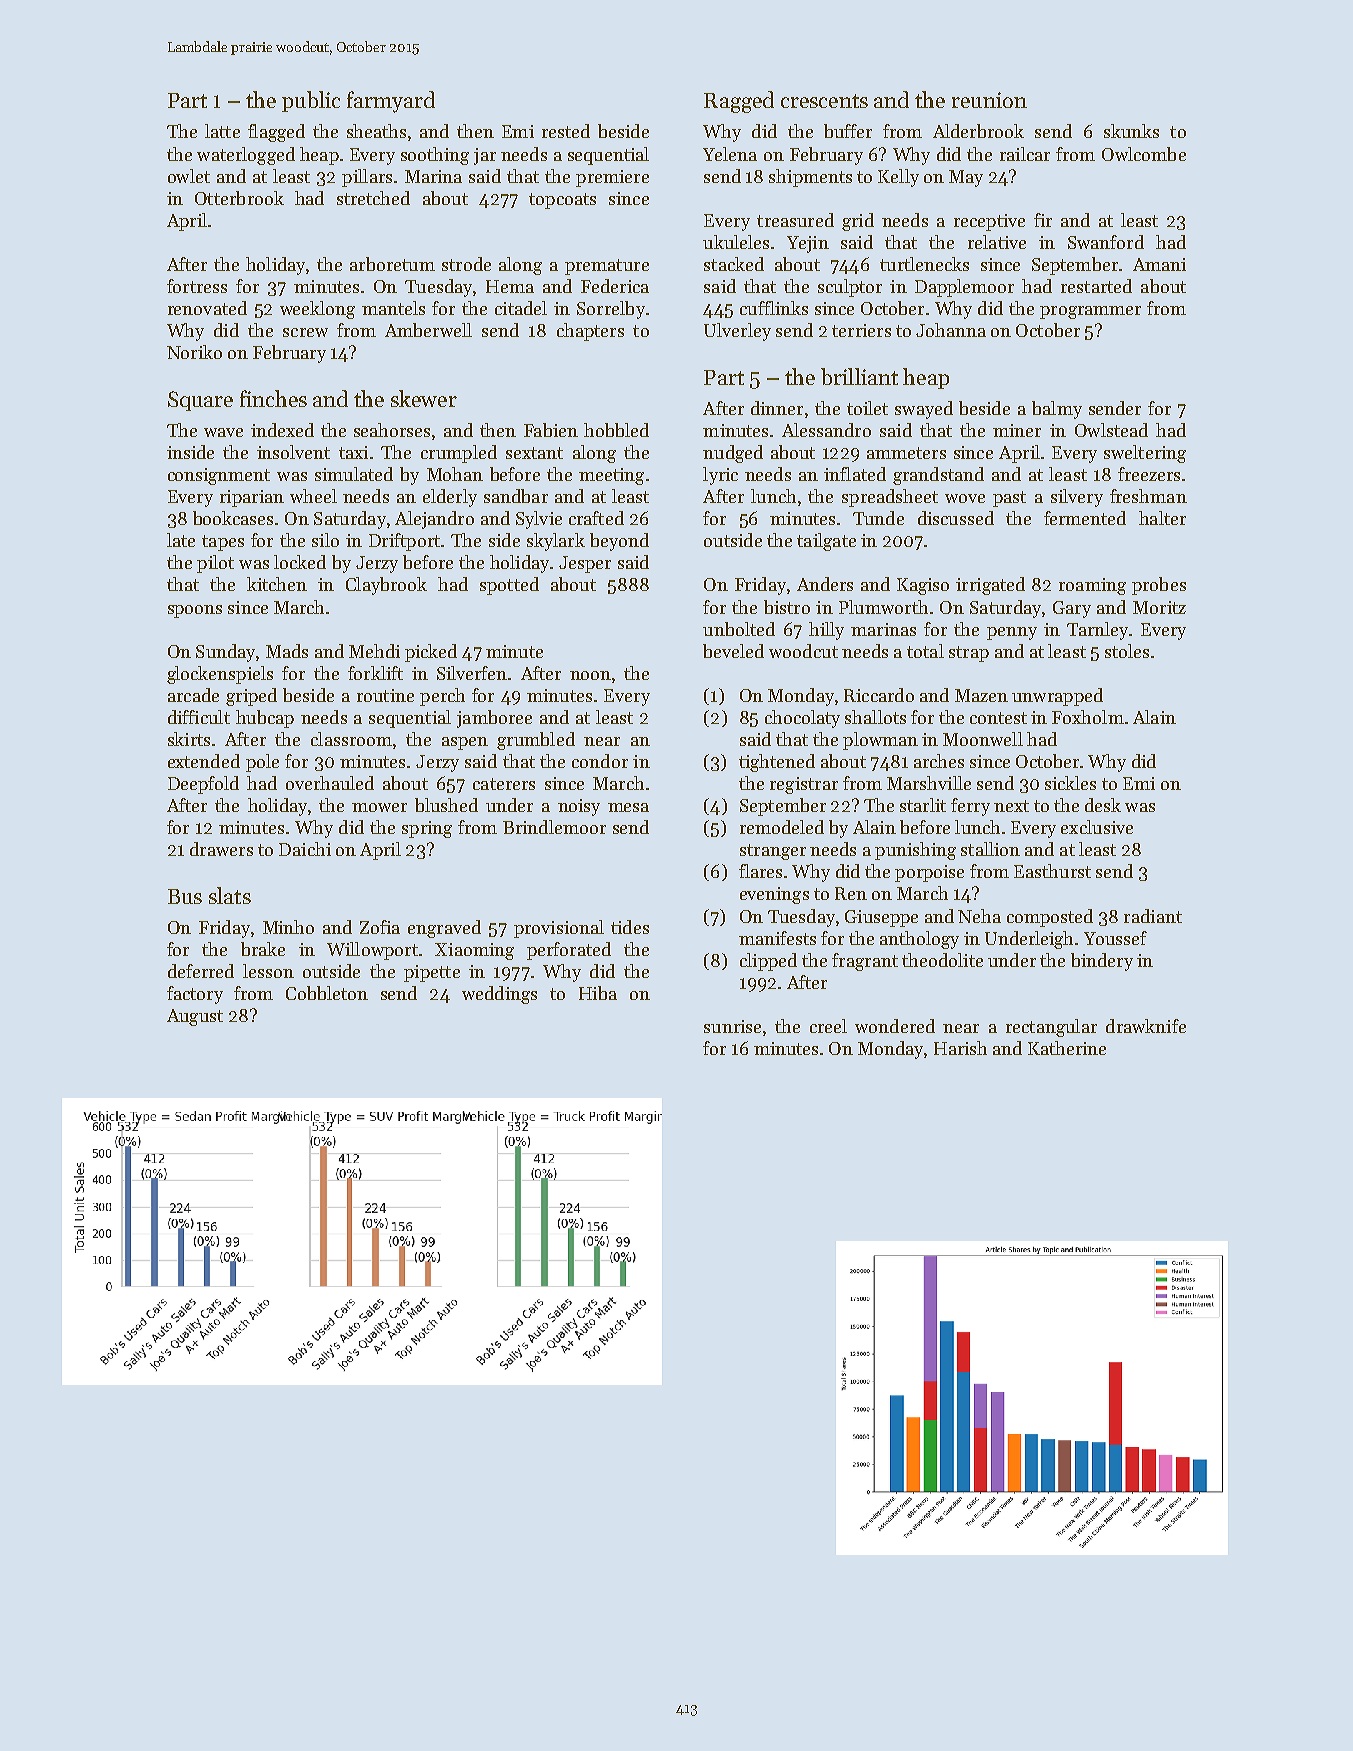 This screenshot has height=1751, width=1353. I want to click on spring, so click(427, 829).
